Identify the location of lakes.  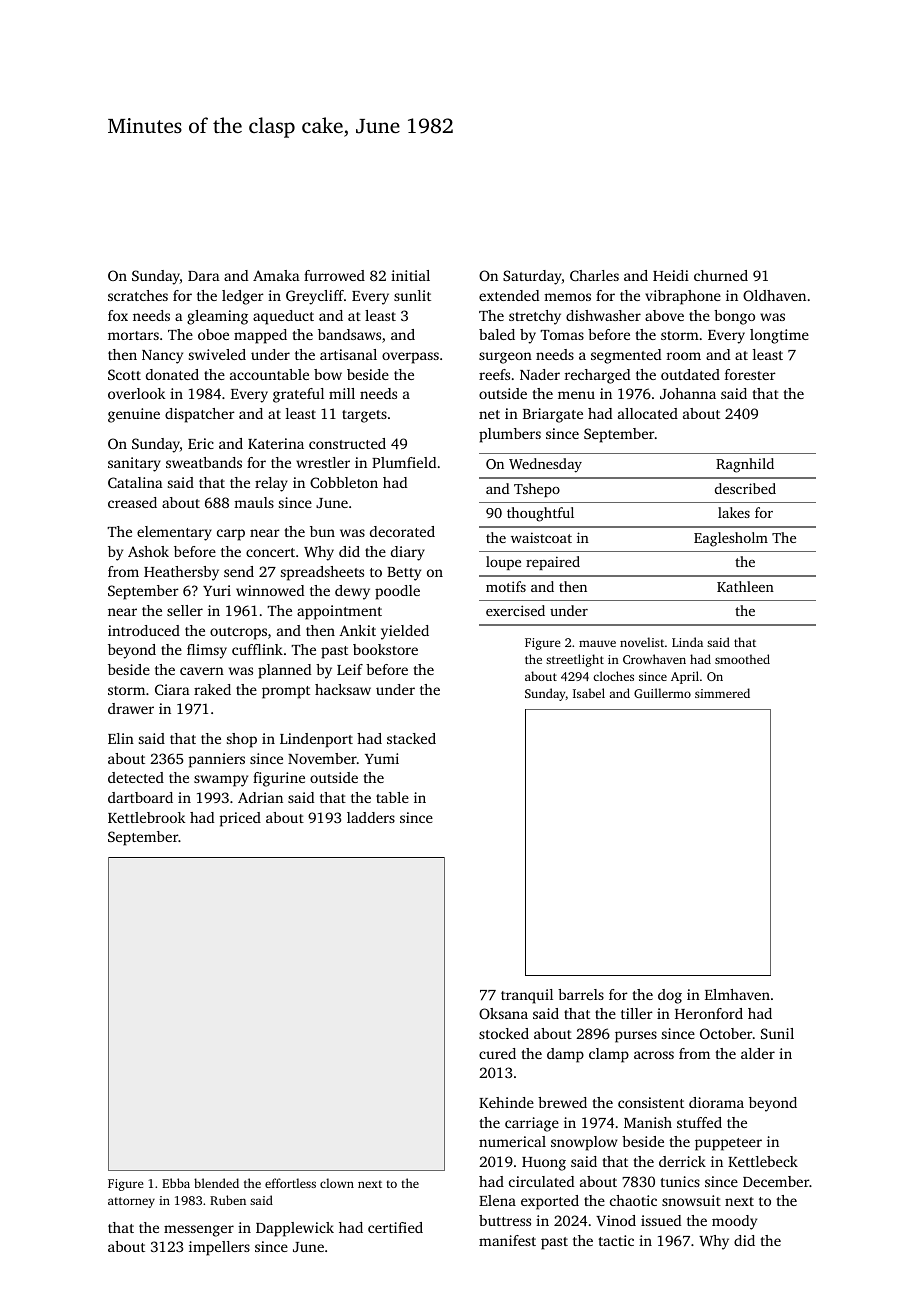
(734, 512).
